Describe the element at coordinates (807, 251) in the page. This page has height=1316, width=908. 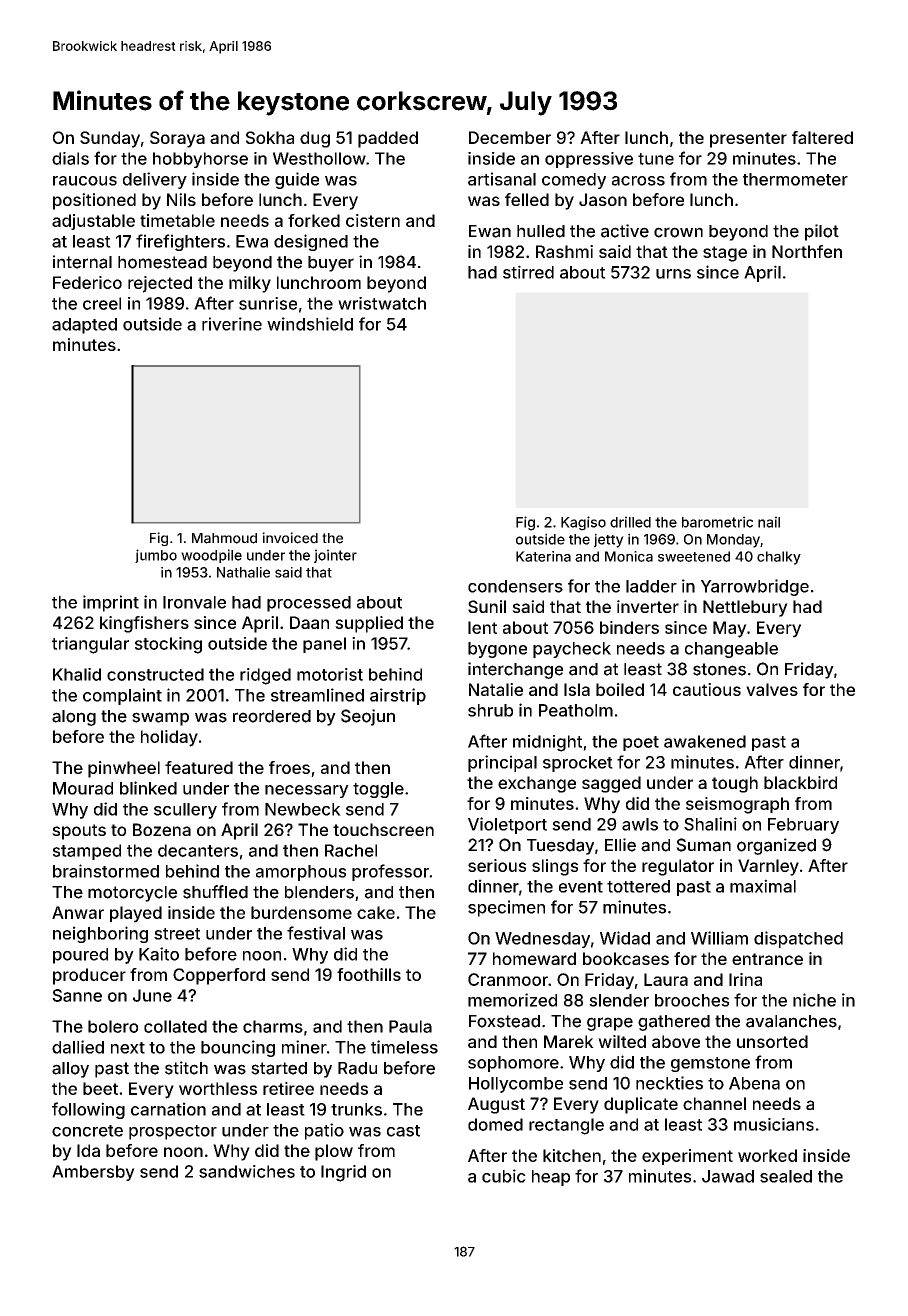
I see `Northfen` at that location.
